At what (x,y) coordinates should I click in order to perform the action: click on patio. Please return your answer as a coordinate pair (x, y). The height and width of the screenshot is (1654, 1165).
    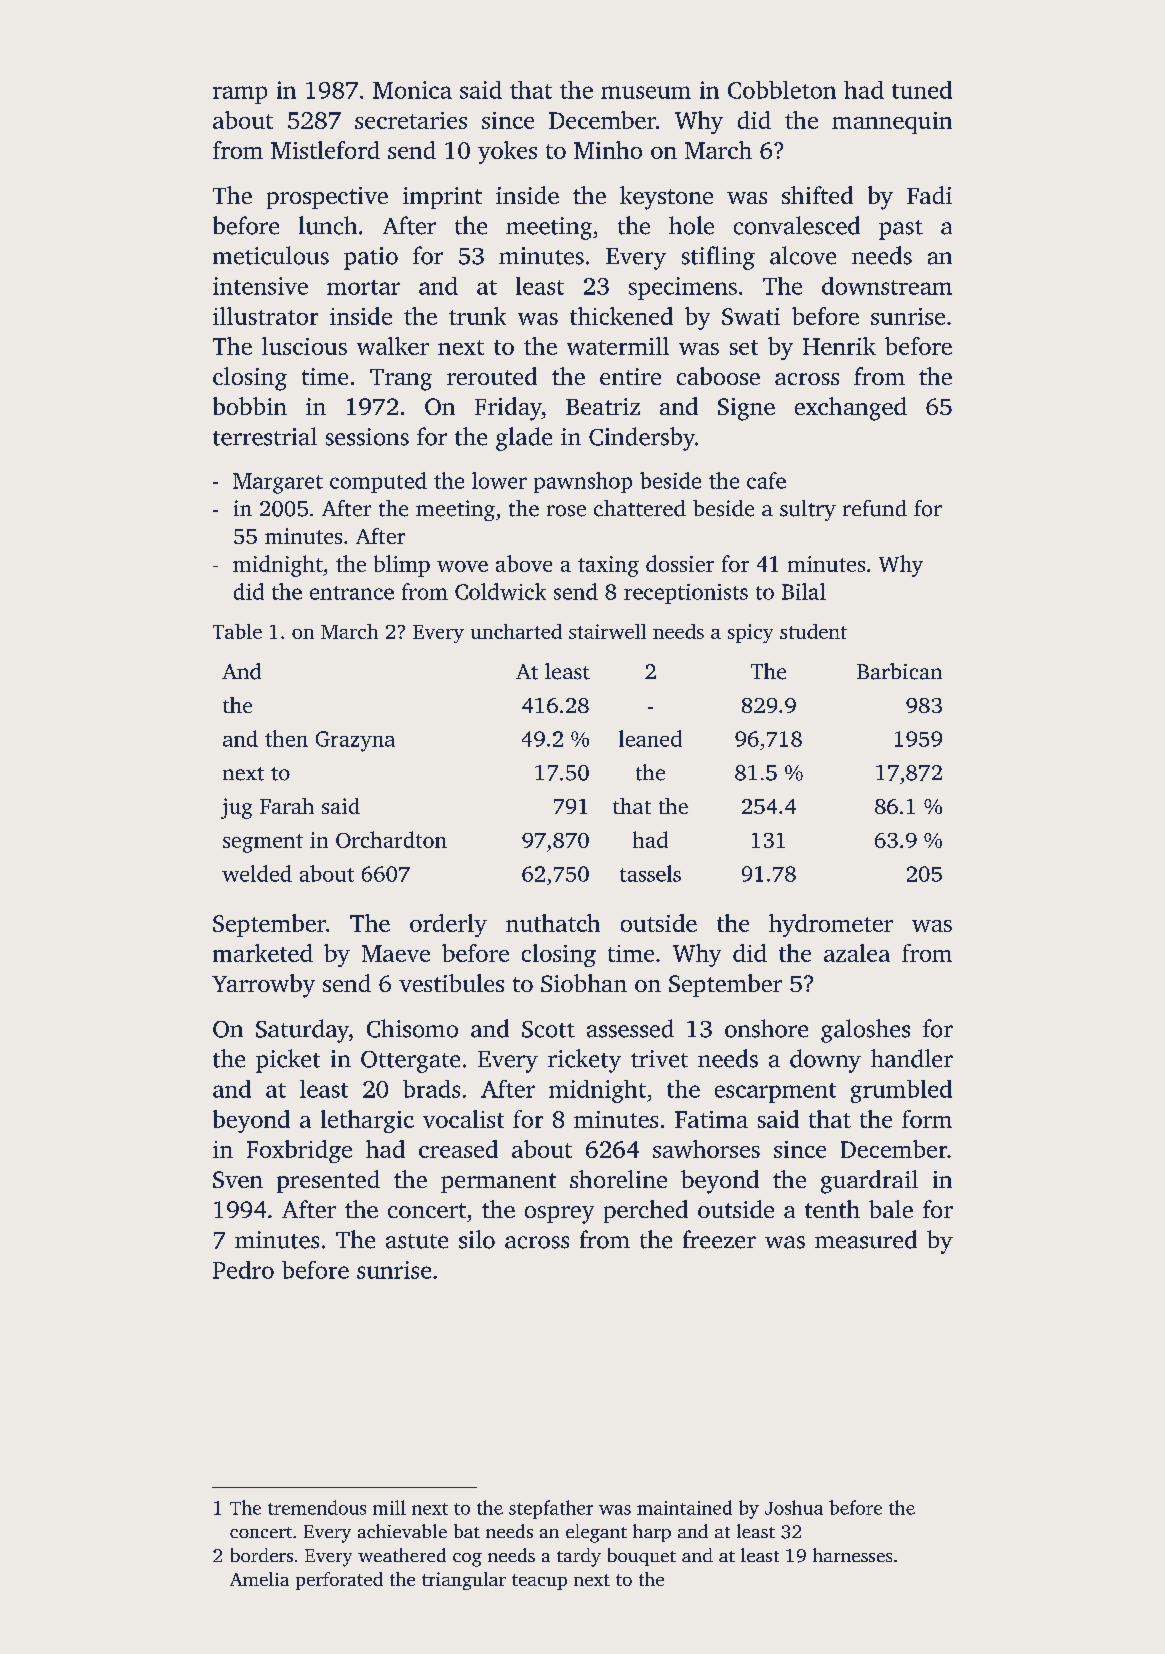
    Looking at the image, I should click on (371, 258).
